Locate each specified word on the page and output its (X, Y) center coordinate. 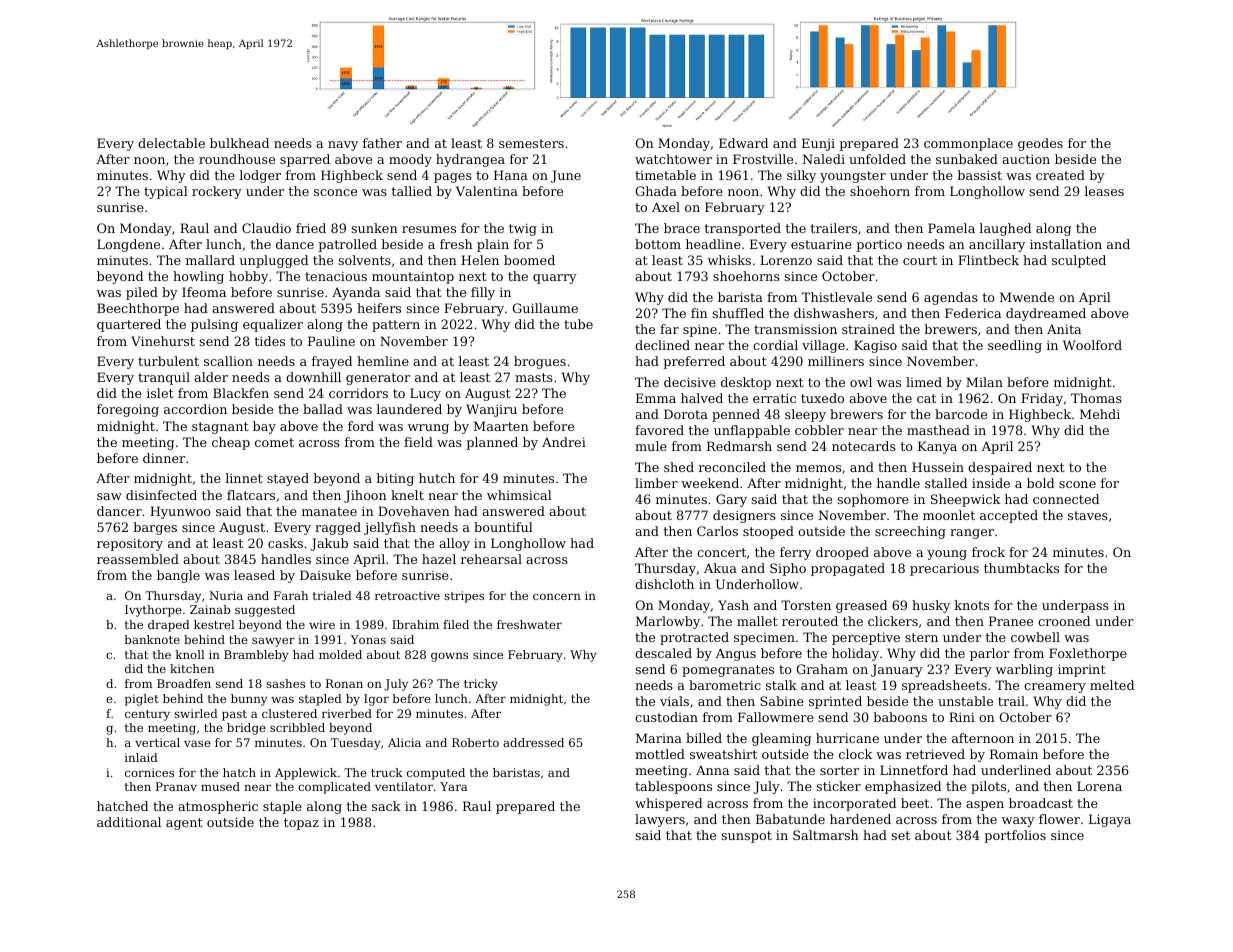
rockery (217, 192)
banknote (152, 639)
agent (184, 824)
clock (855, 754)
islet (160, 393)
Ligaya (1110, 820)
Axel (666, 207)
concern (557, 596)
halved (702, 398)
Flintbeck (988, 260)
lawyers (660, 820)
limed (924, 382)
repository (130, 544)
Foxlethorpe (1088, 654)
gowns (449, 657)
